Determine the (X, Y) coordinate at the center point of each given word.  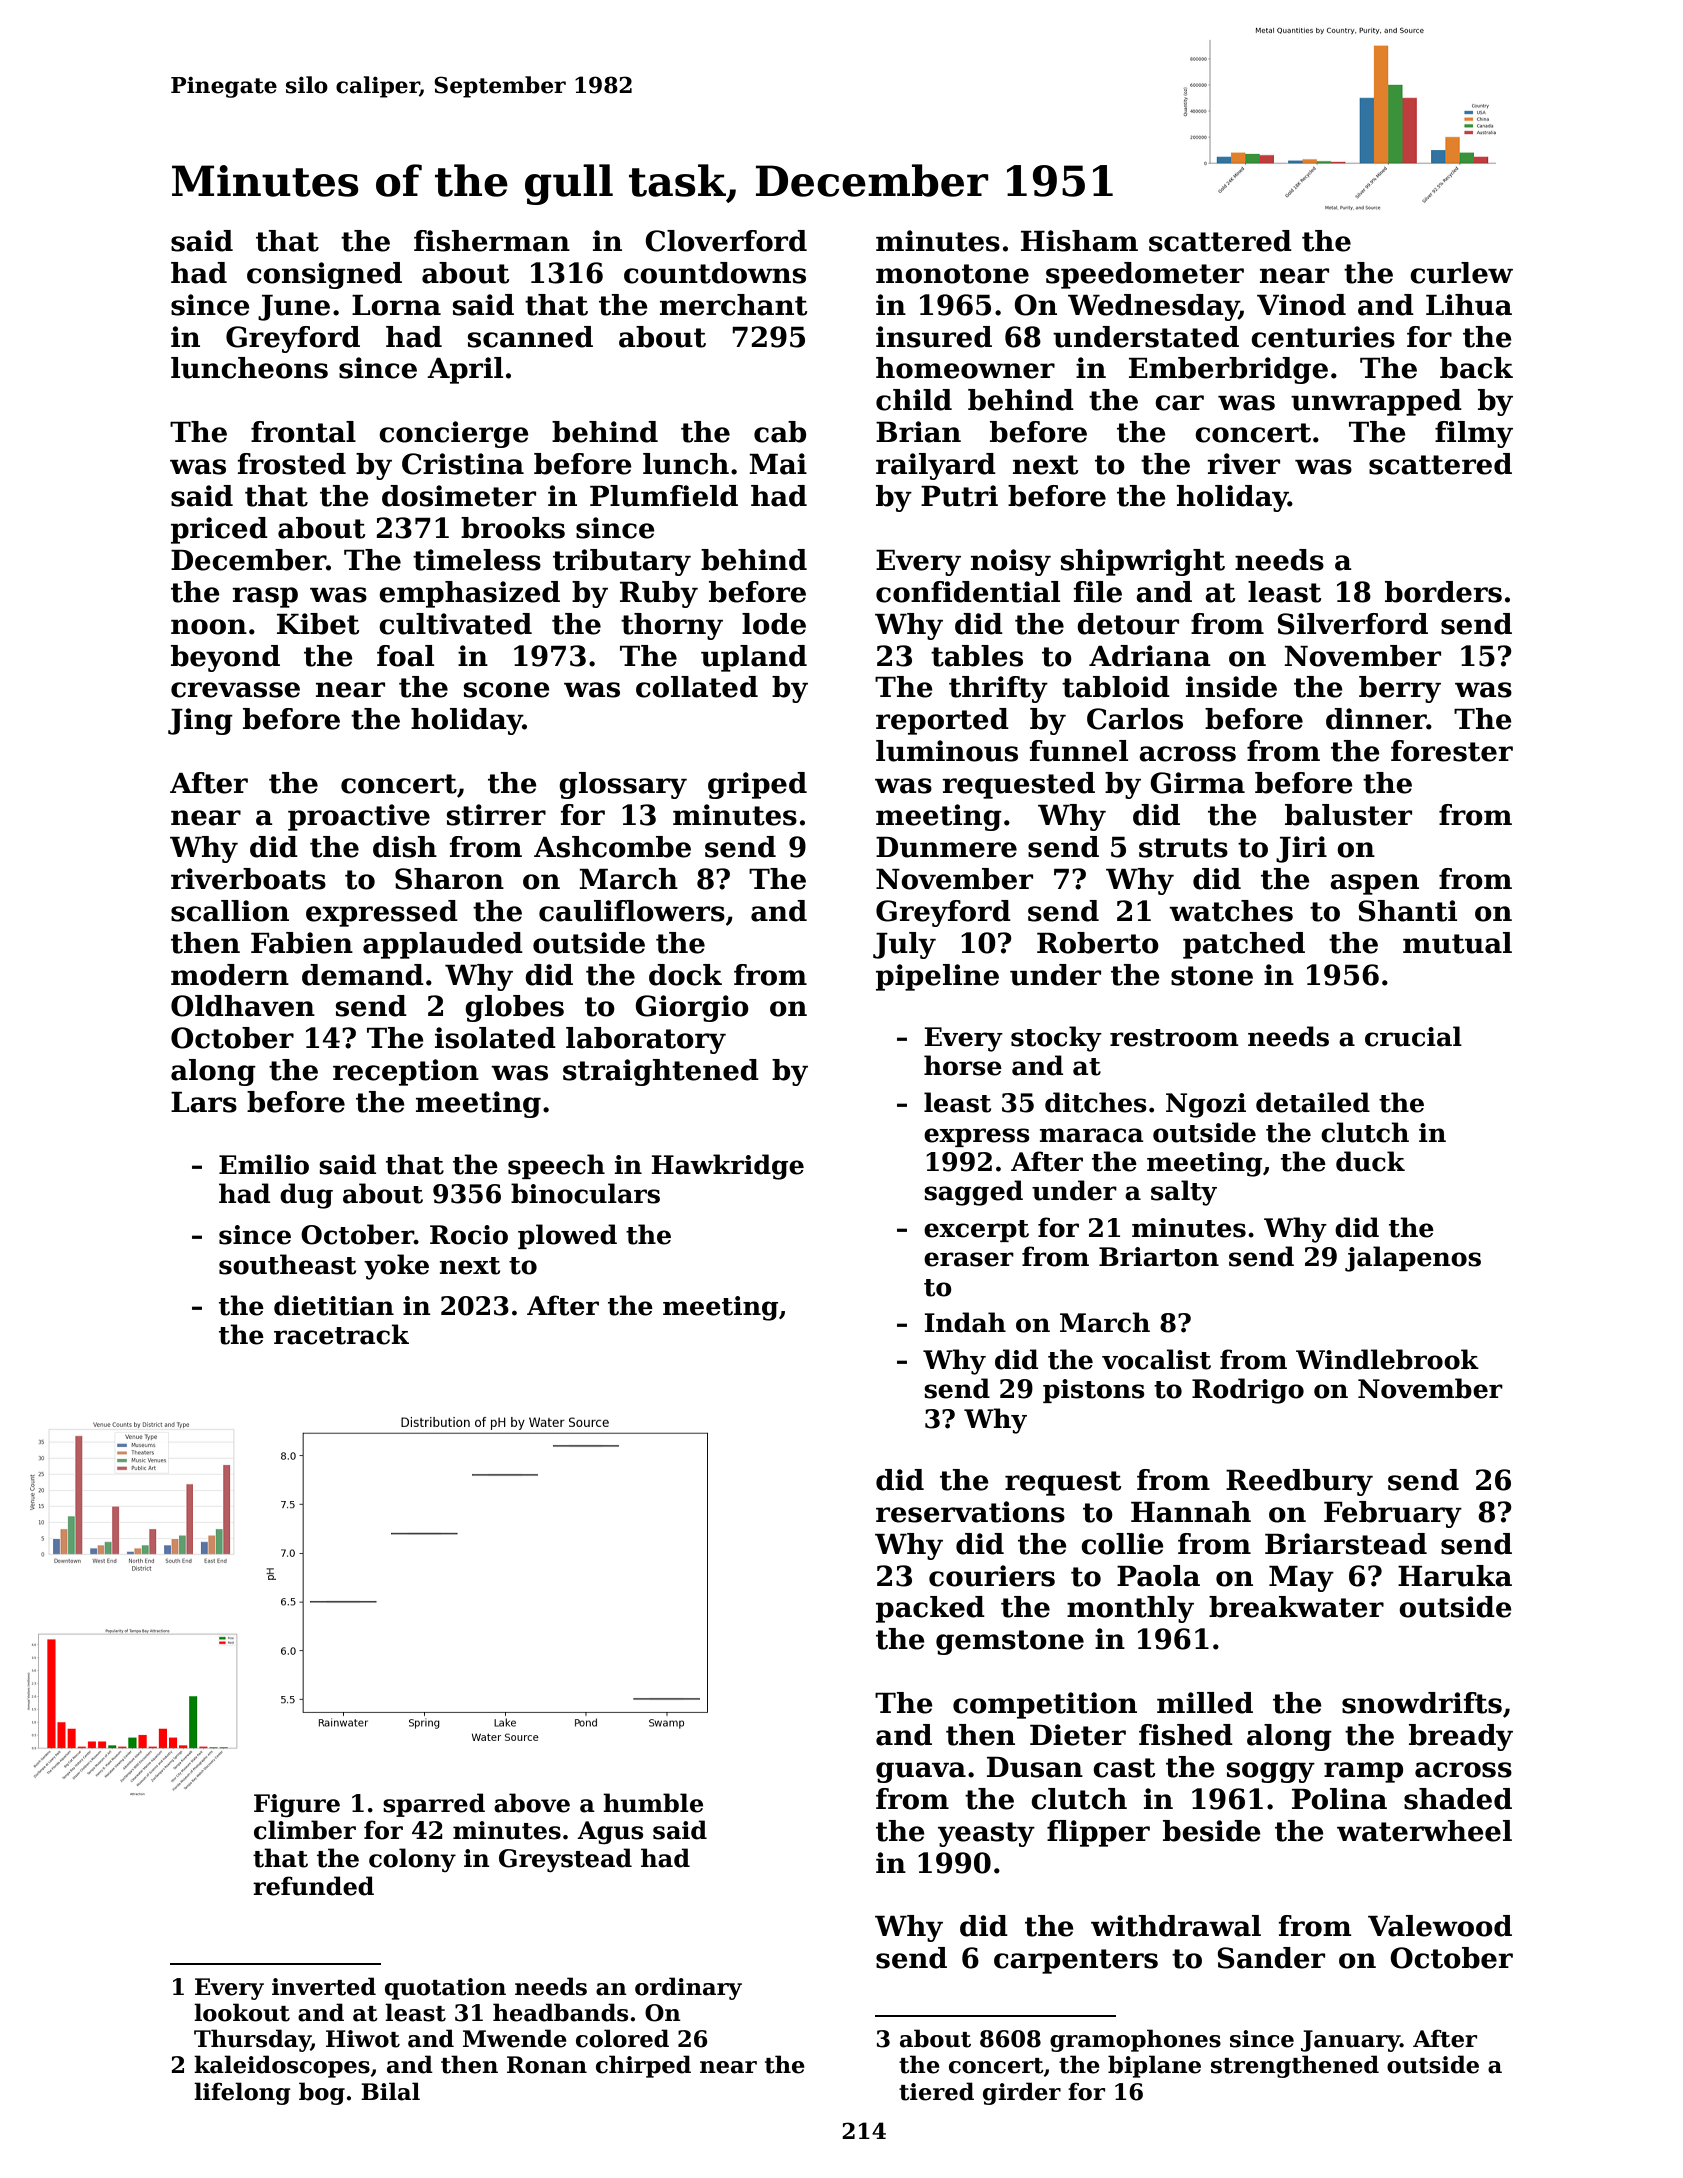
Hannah (1191, 1512)
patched (1244, 945)
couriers (992, 1576)
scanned (530, 337)
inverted (324, 1986)
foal (405, 656)
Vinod (1301, 305)
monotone (952, 274)
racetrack (341, 1334)
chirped (643, 2066)
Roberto (1098, 943)
